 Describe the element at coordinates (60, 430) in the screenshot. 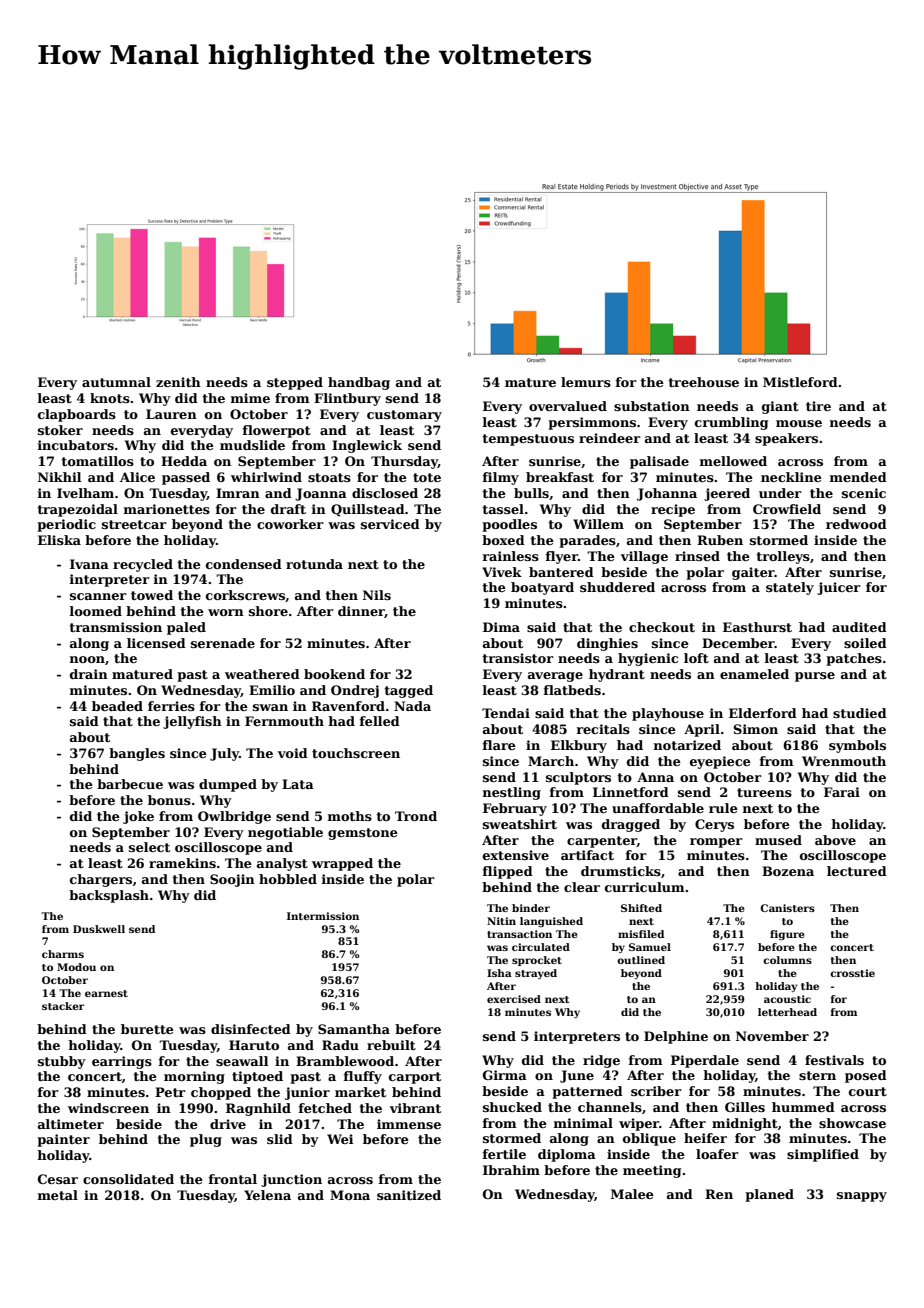

I see `stoker` at that location.
